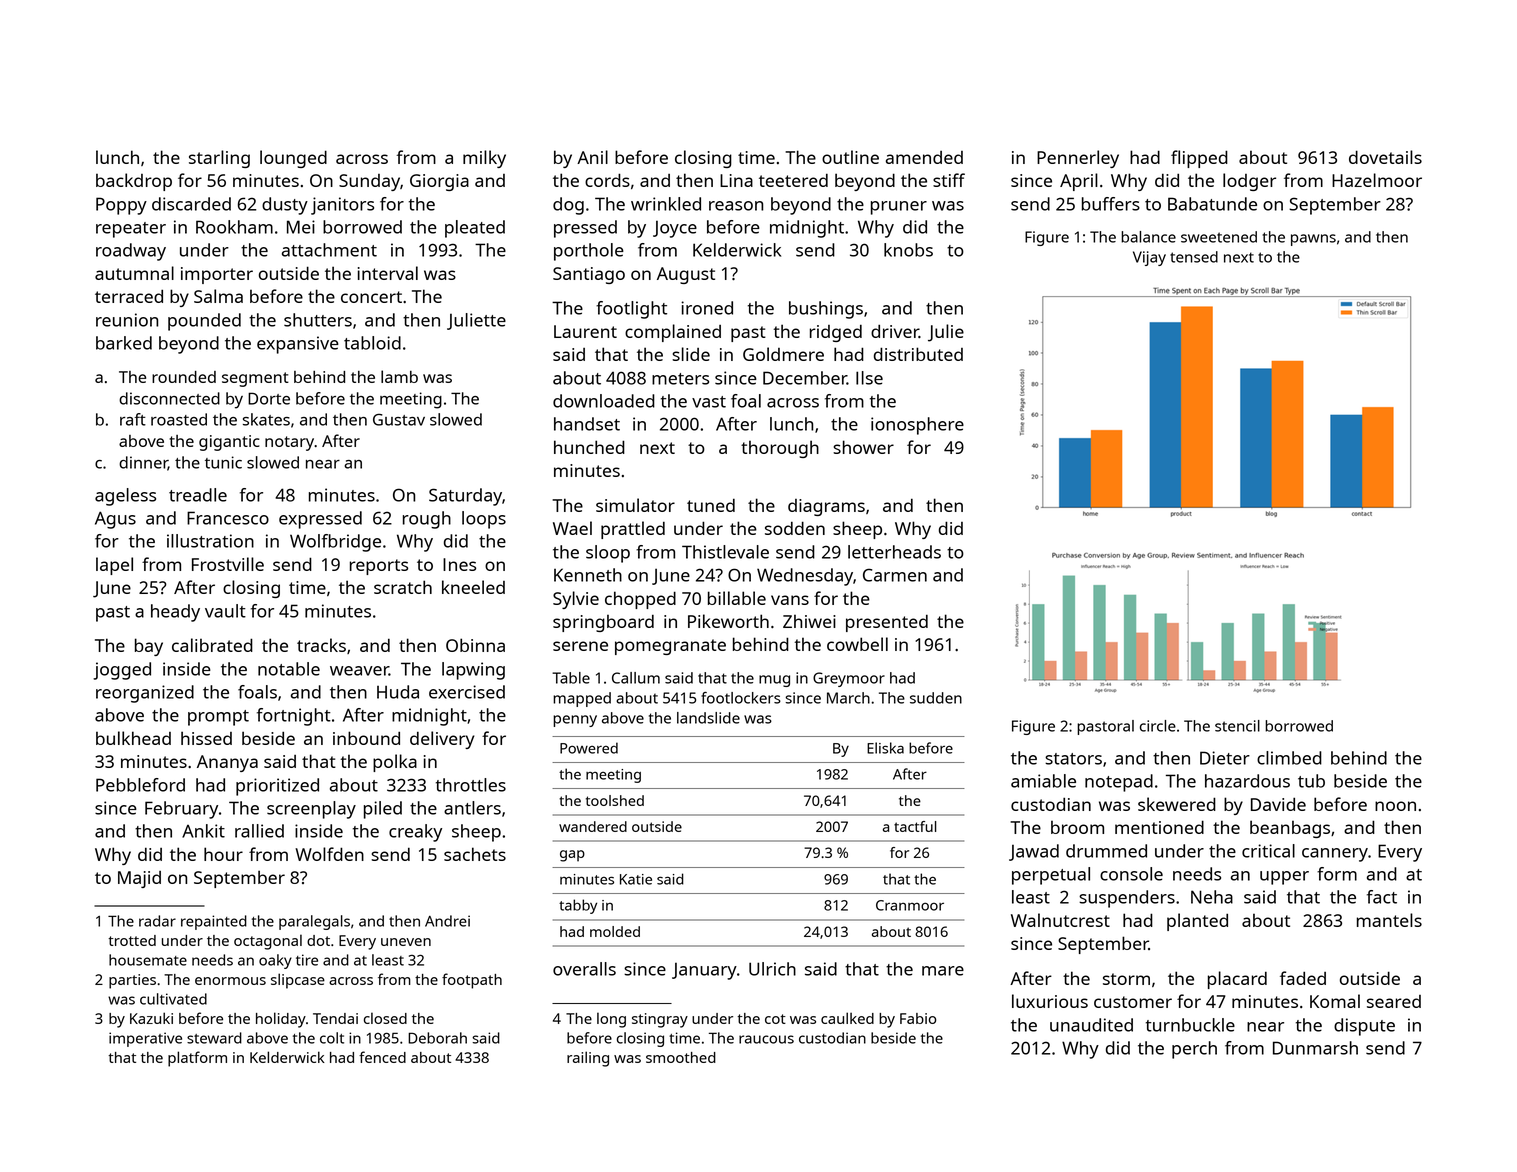 The height and width of the page is (1172, 1517). Describe the element at coordinates (301, 227) in the page. I see `Mei` at that location.
